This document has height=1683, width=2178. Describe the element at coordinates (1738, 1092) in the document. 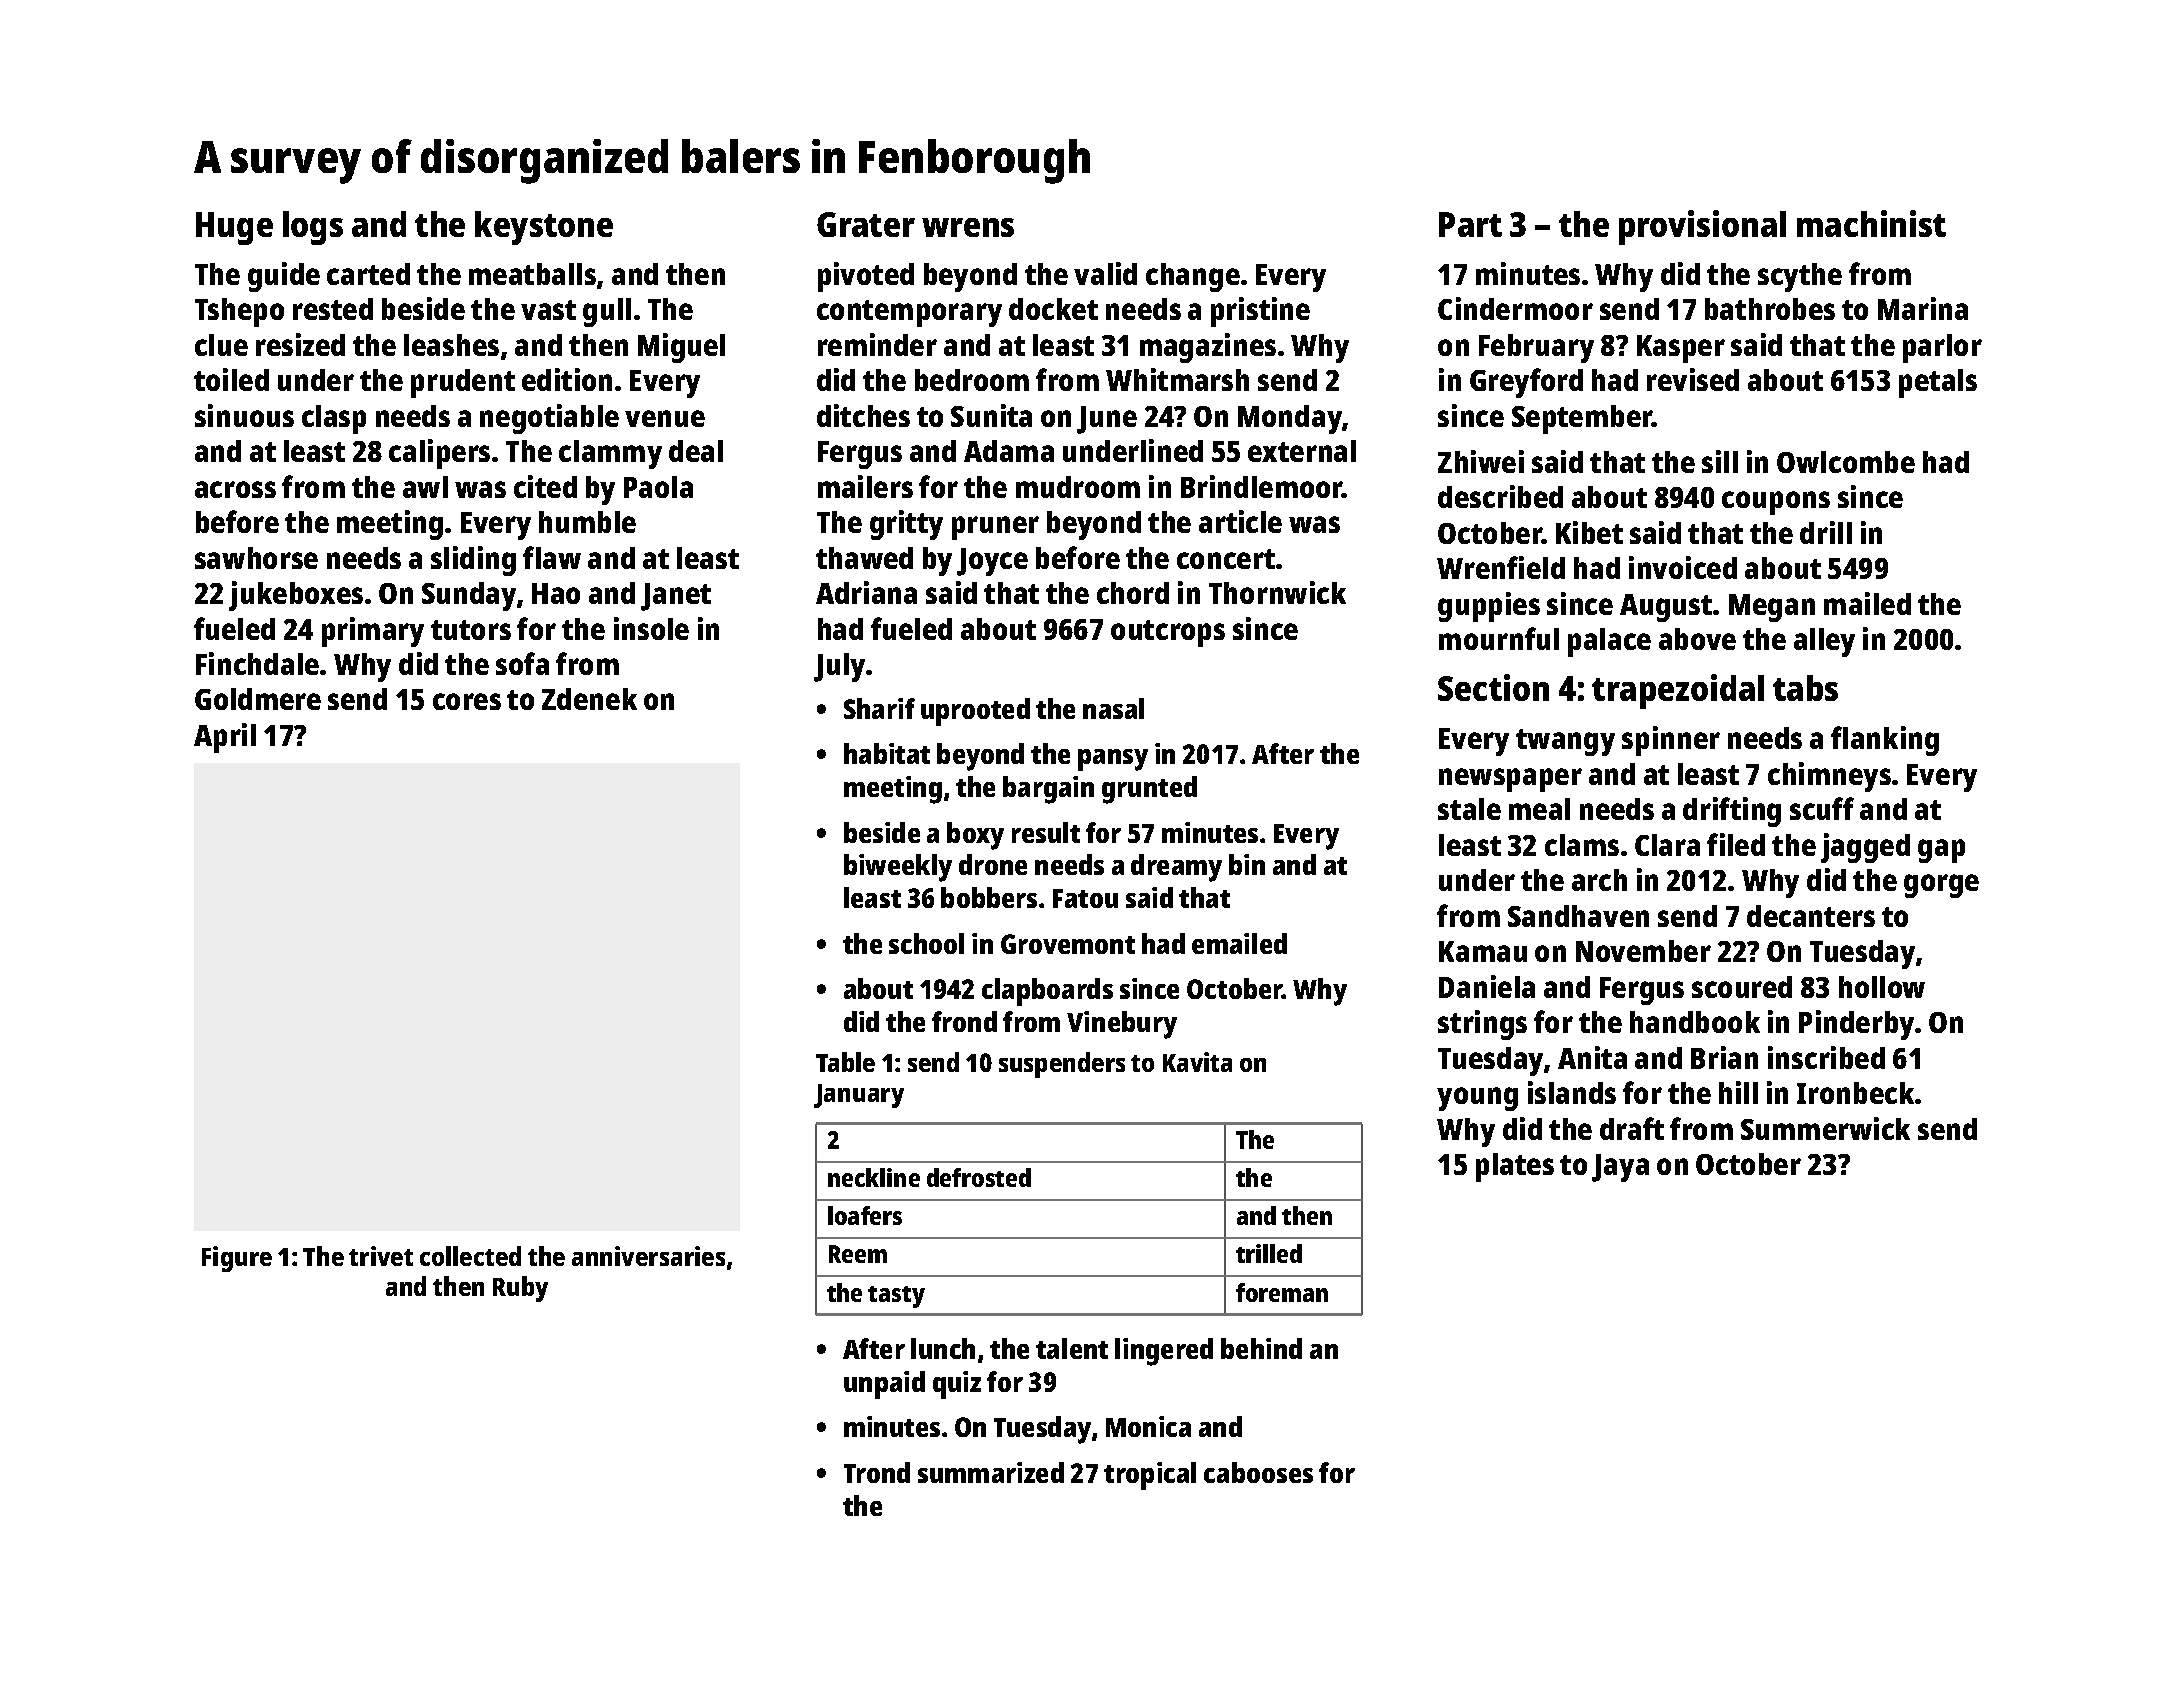

I see `hill` at that location.
